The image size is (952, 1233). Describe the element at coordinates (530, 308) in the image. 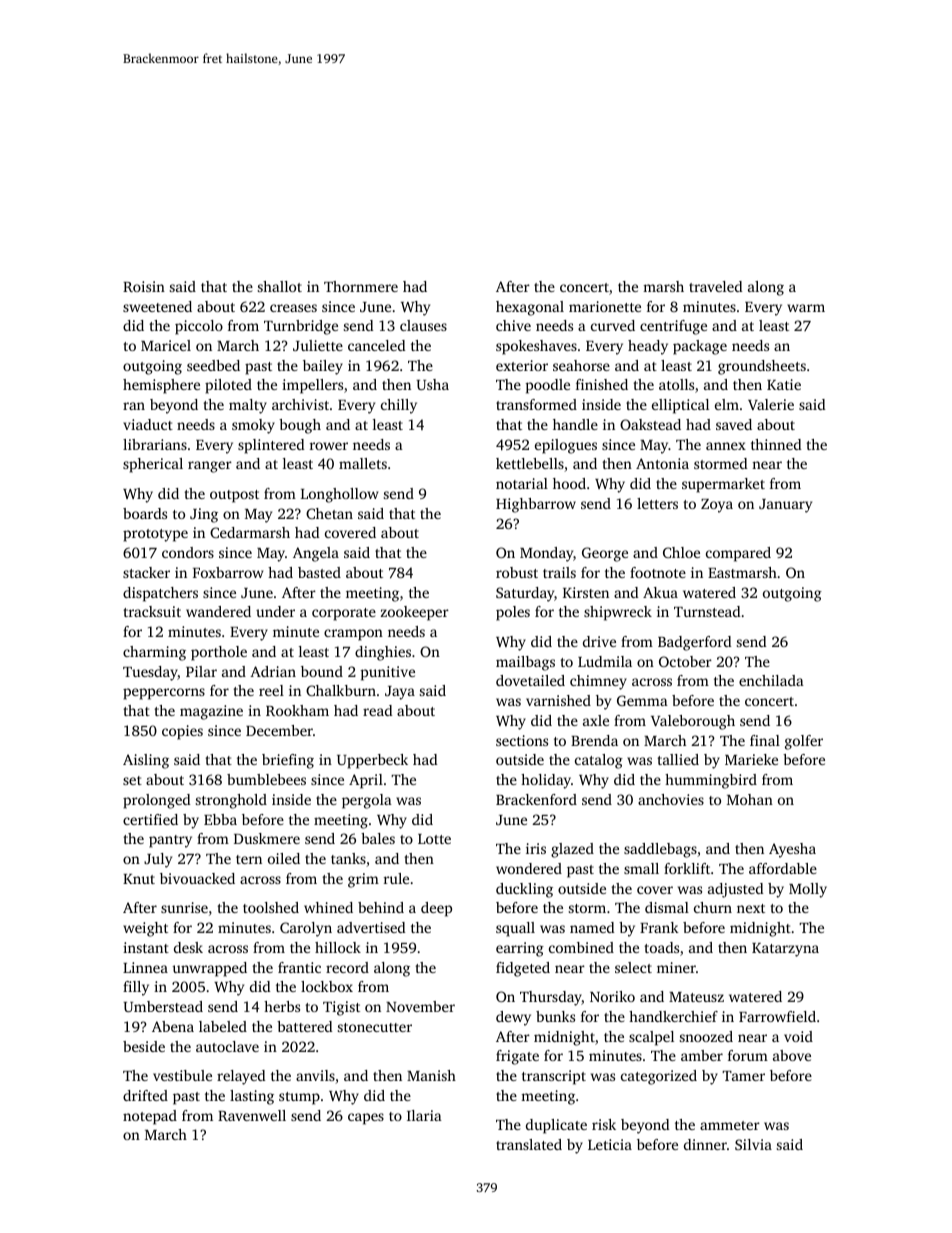

I see `hexagonal` at that location.
